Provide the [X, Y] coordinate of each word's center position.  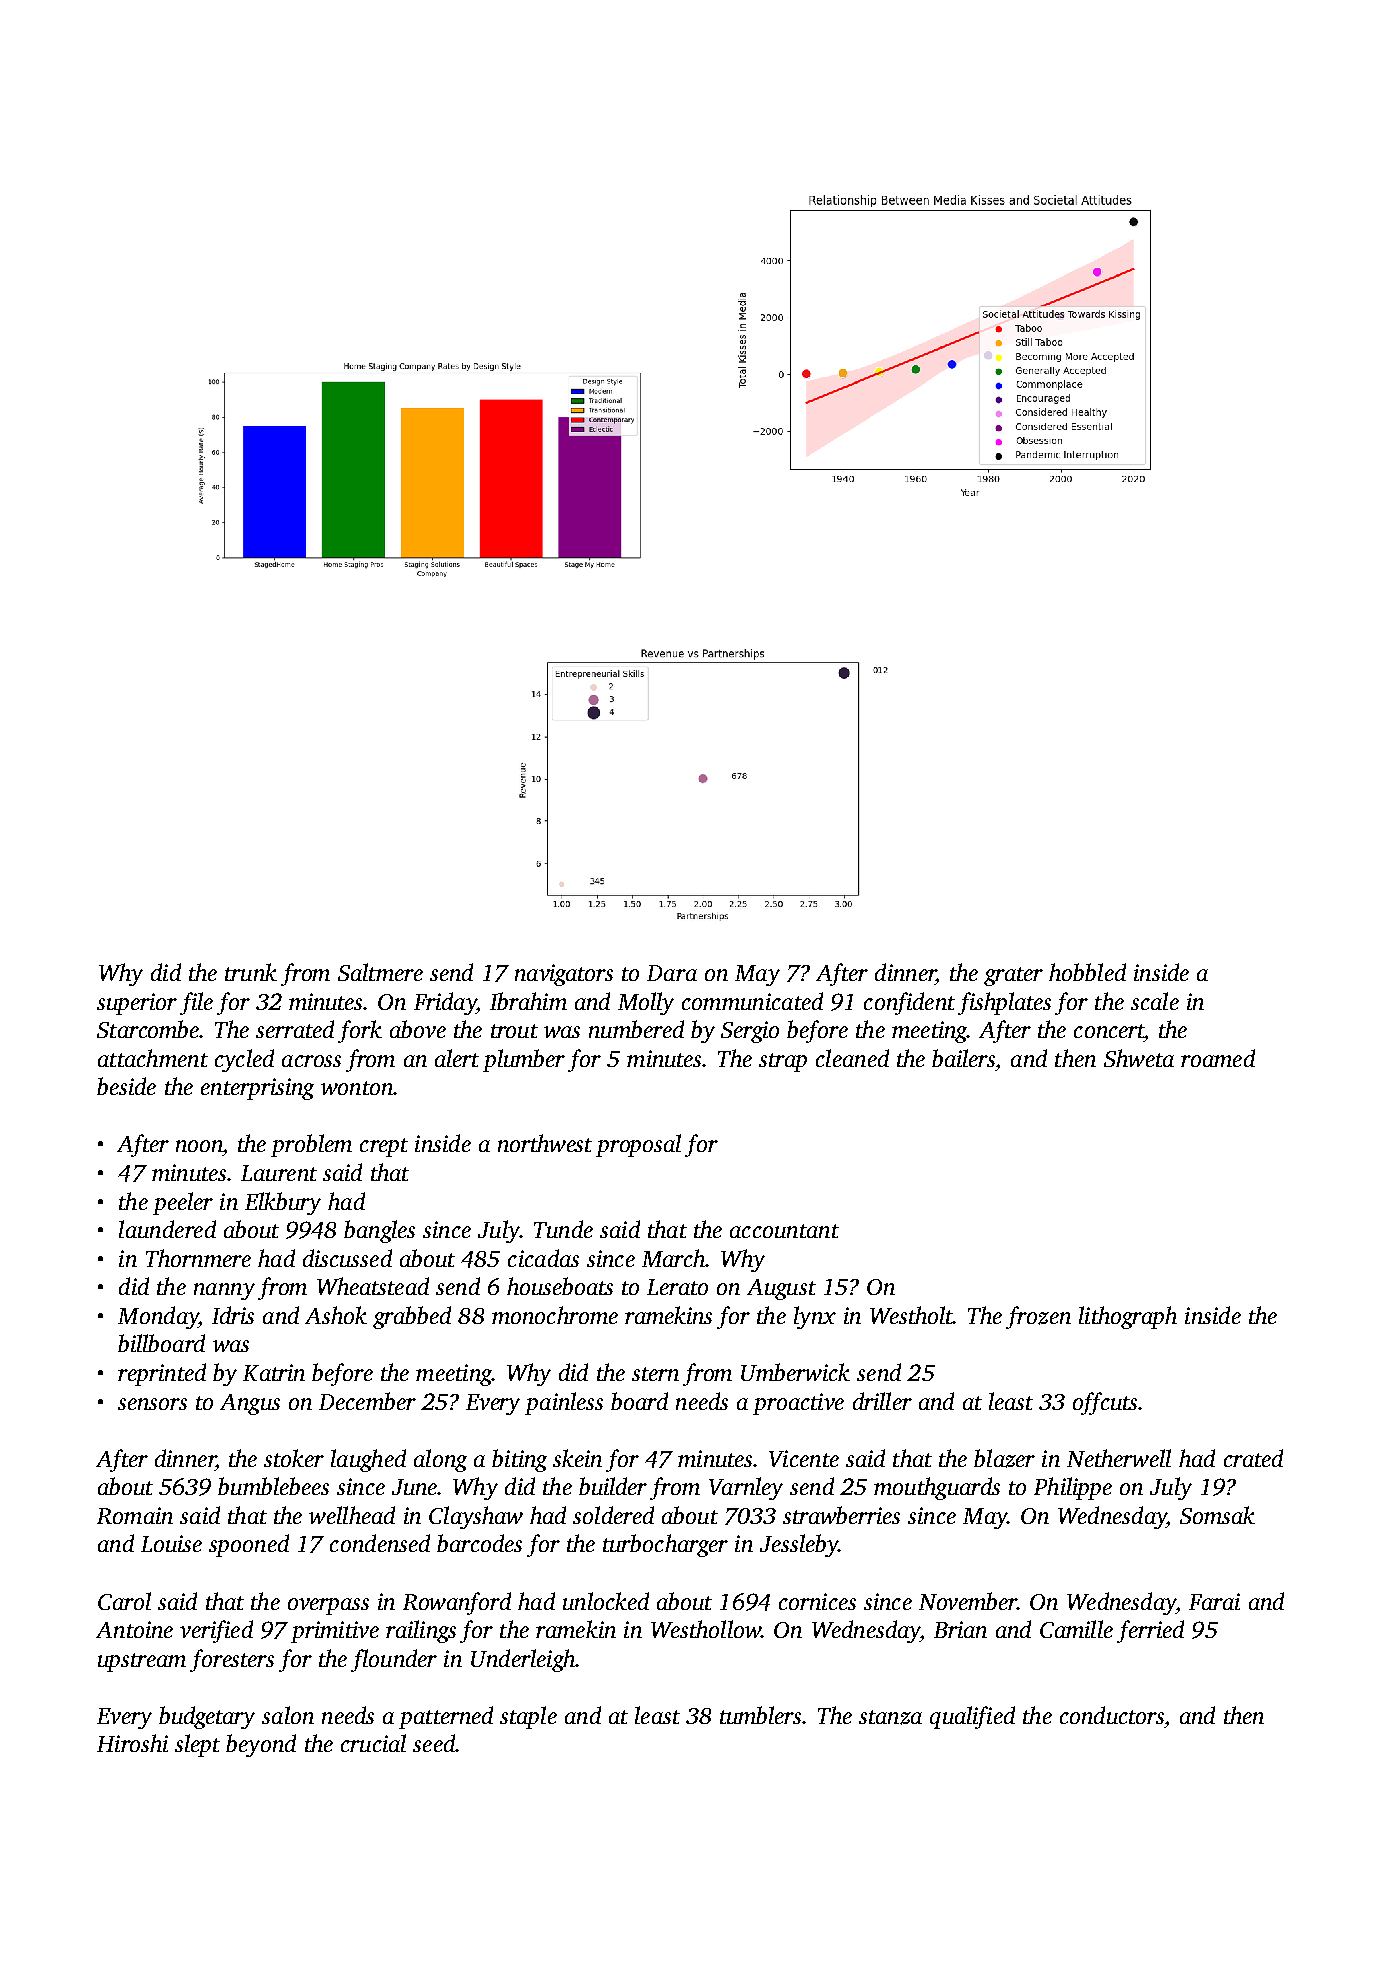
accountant [784, 1231]
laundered [167, 1229]
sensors [152, 1404]
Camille [1076, 1629]
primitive [335, 1632]
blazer [1004, 1458]
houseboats [560, 1286]
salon [288, 1715]
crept [384, 1147]
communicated [752, 1001]
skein [577, 1458]
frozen [1038, 1317]
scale [1155, 1001]
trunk [251, 972]
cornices [817, 1601]
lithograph [1128, 1317]
